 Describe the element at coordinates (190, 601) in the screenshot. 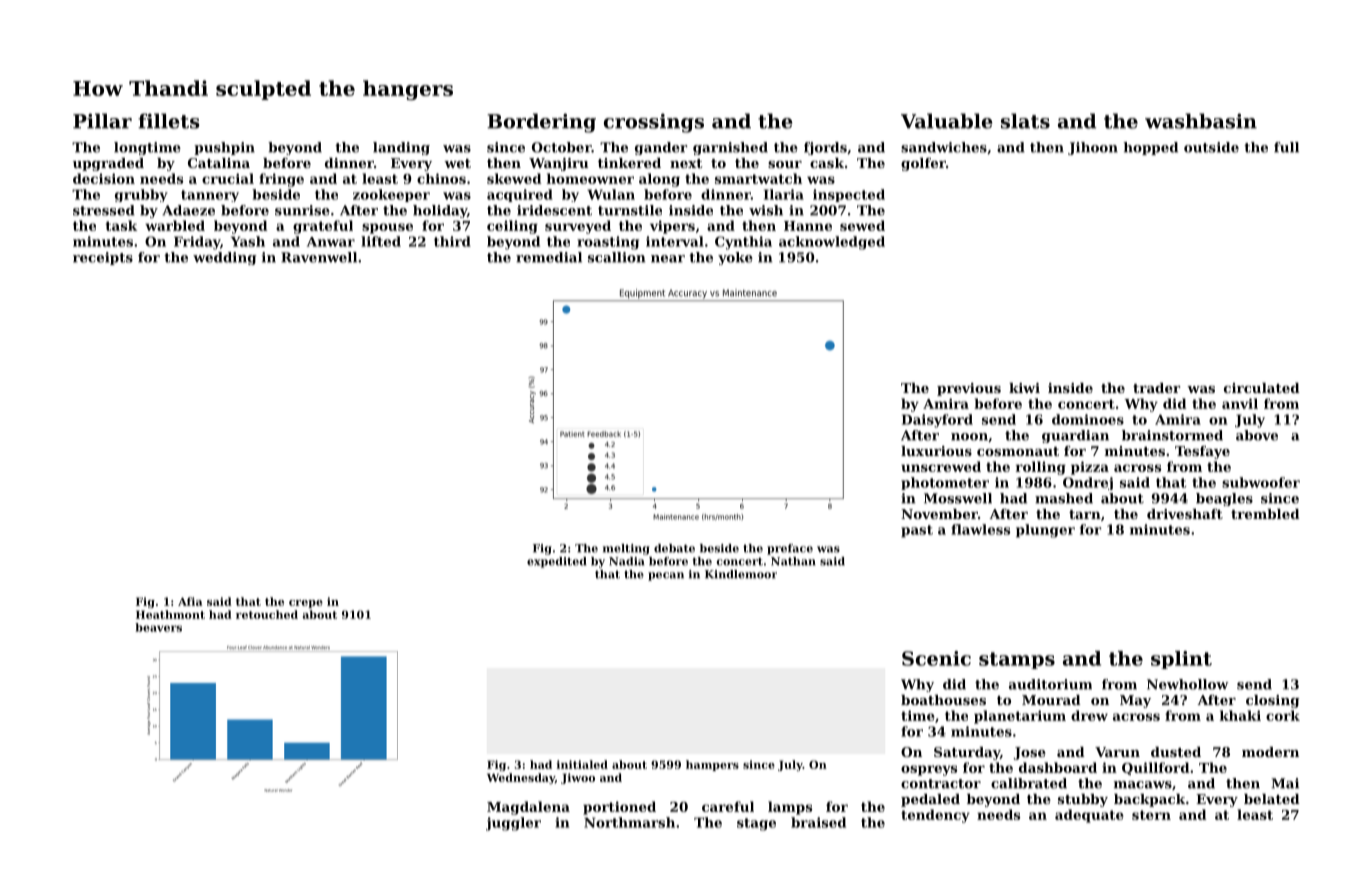

I see `Afia` at that location.
